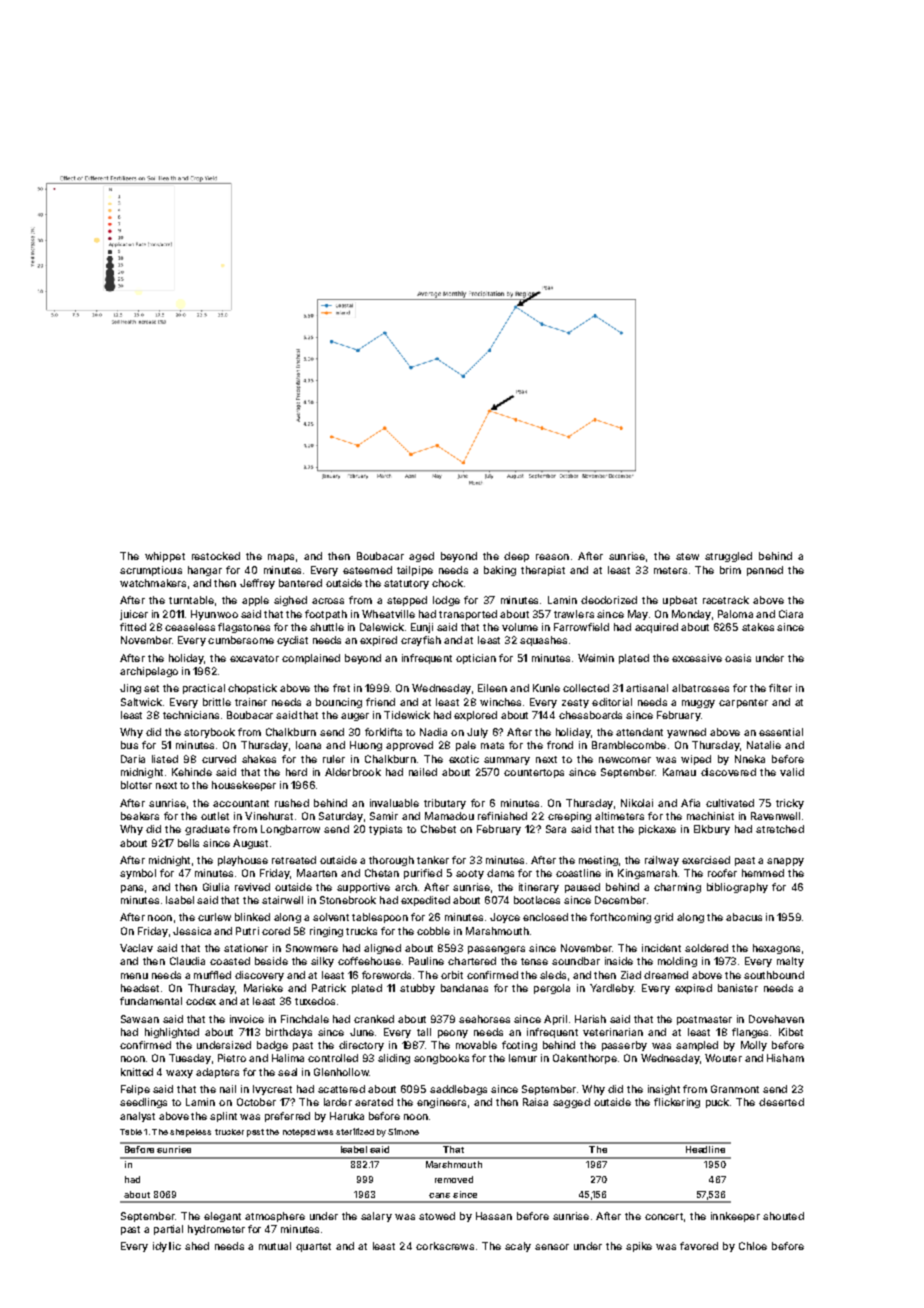  Describe the element at coordinates (188, 843) in the page. I see `bells` at that location.
